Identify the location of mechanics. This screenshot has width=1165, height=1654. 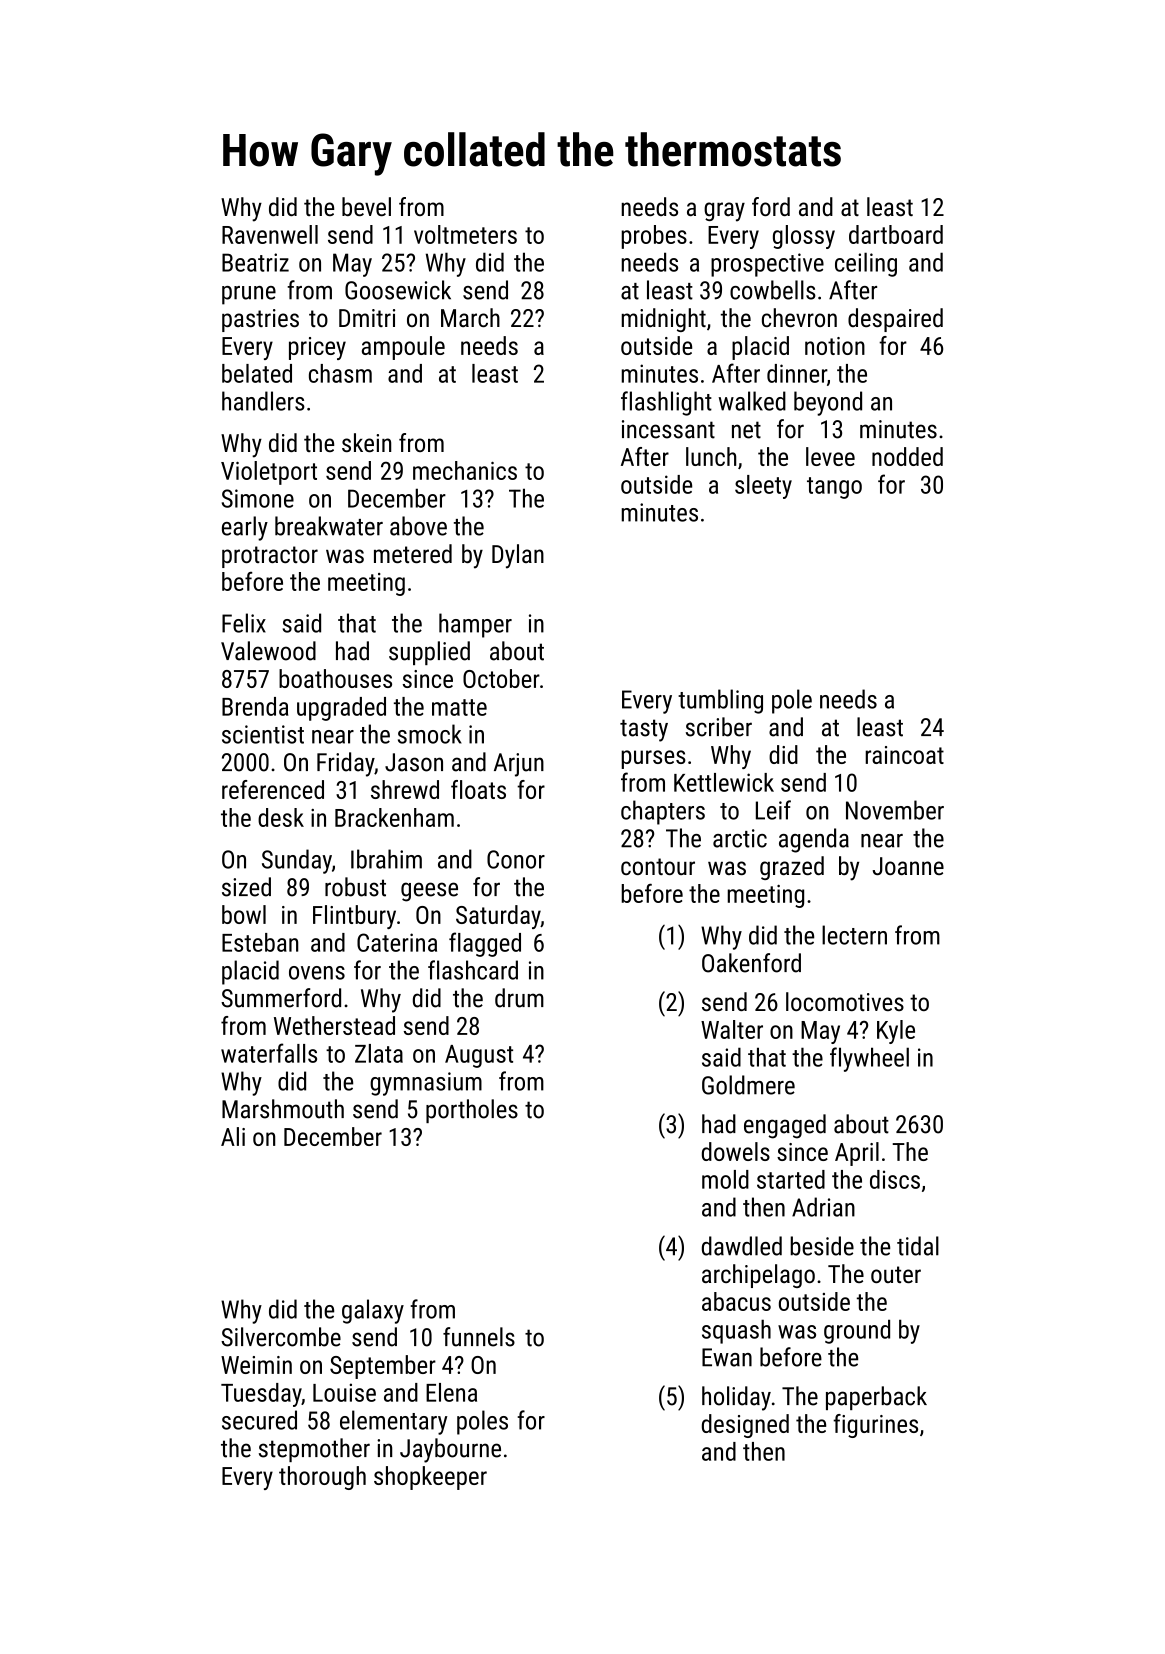
(465, 470).
